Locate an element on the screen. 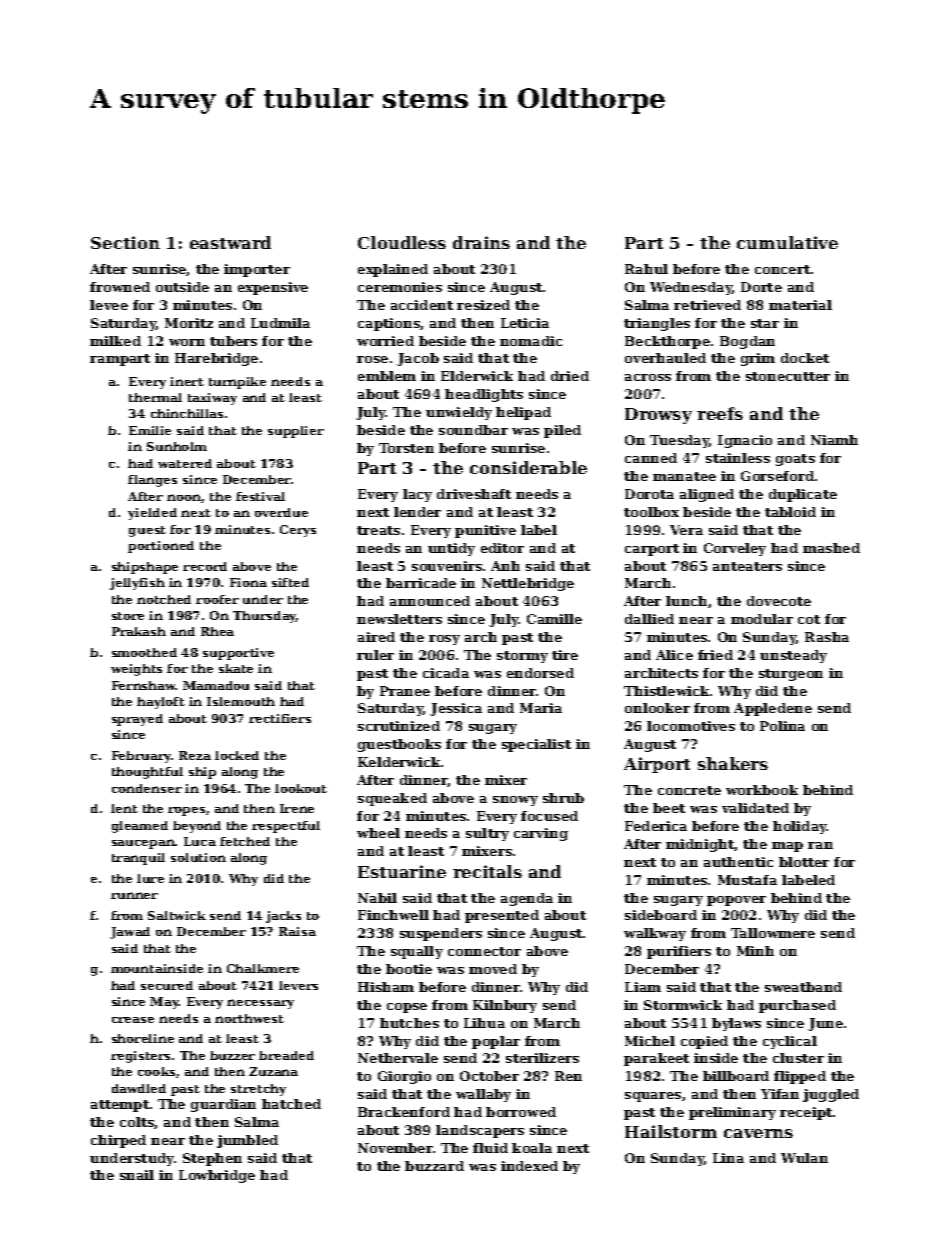  Wulan is located at coordinates (804, 1158).
